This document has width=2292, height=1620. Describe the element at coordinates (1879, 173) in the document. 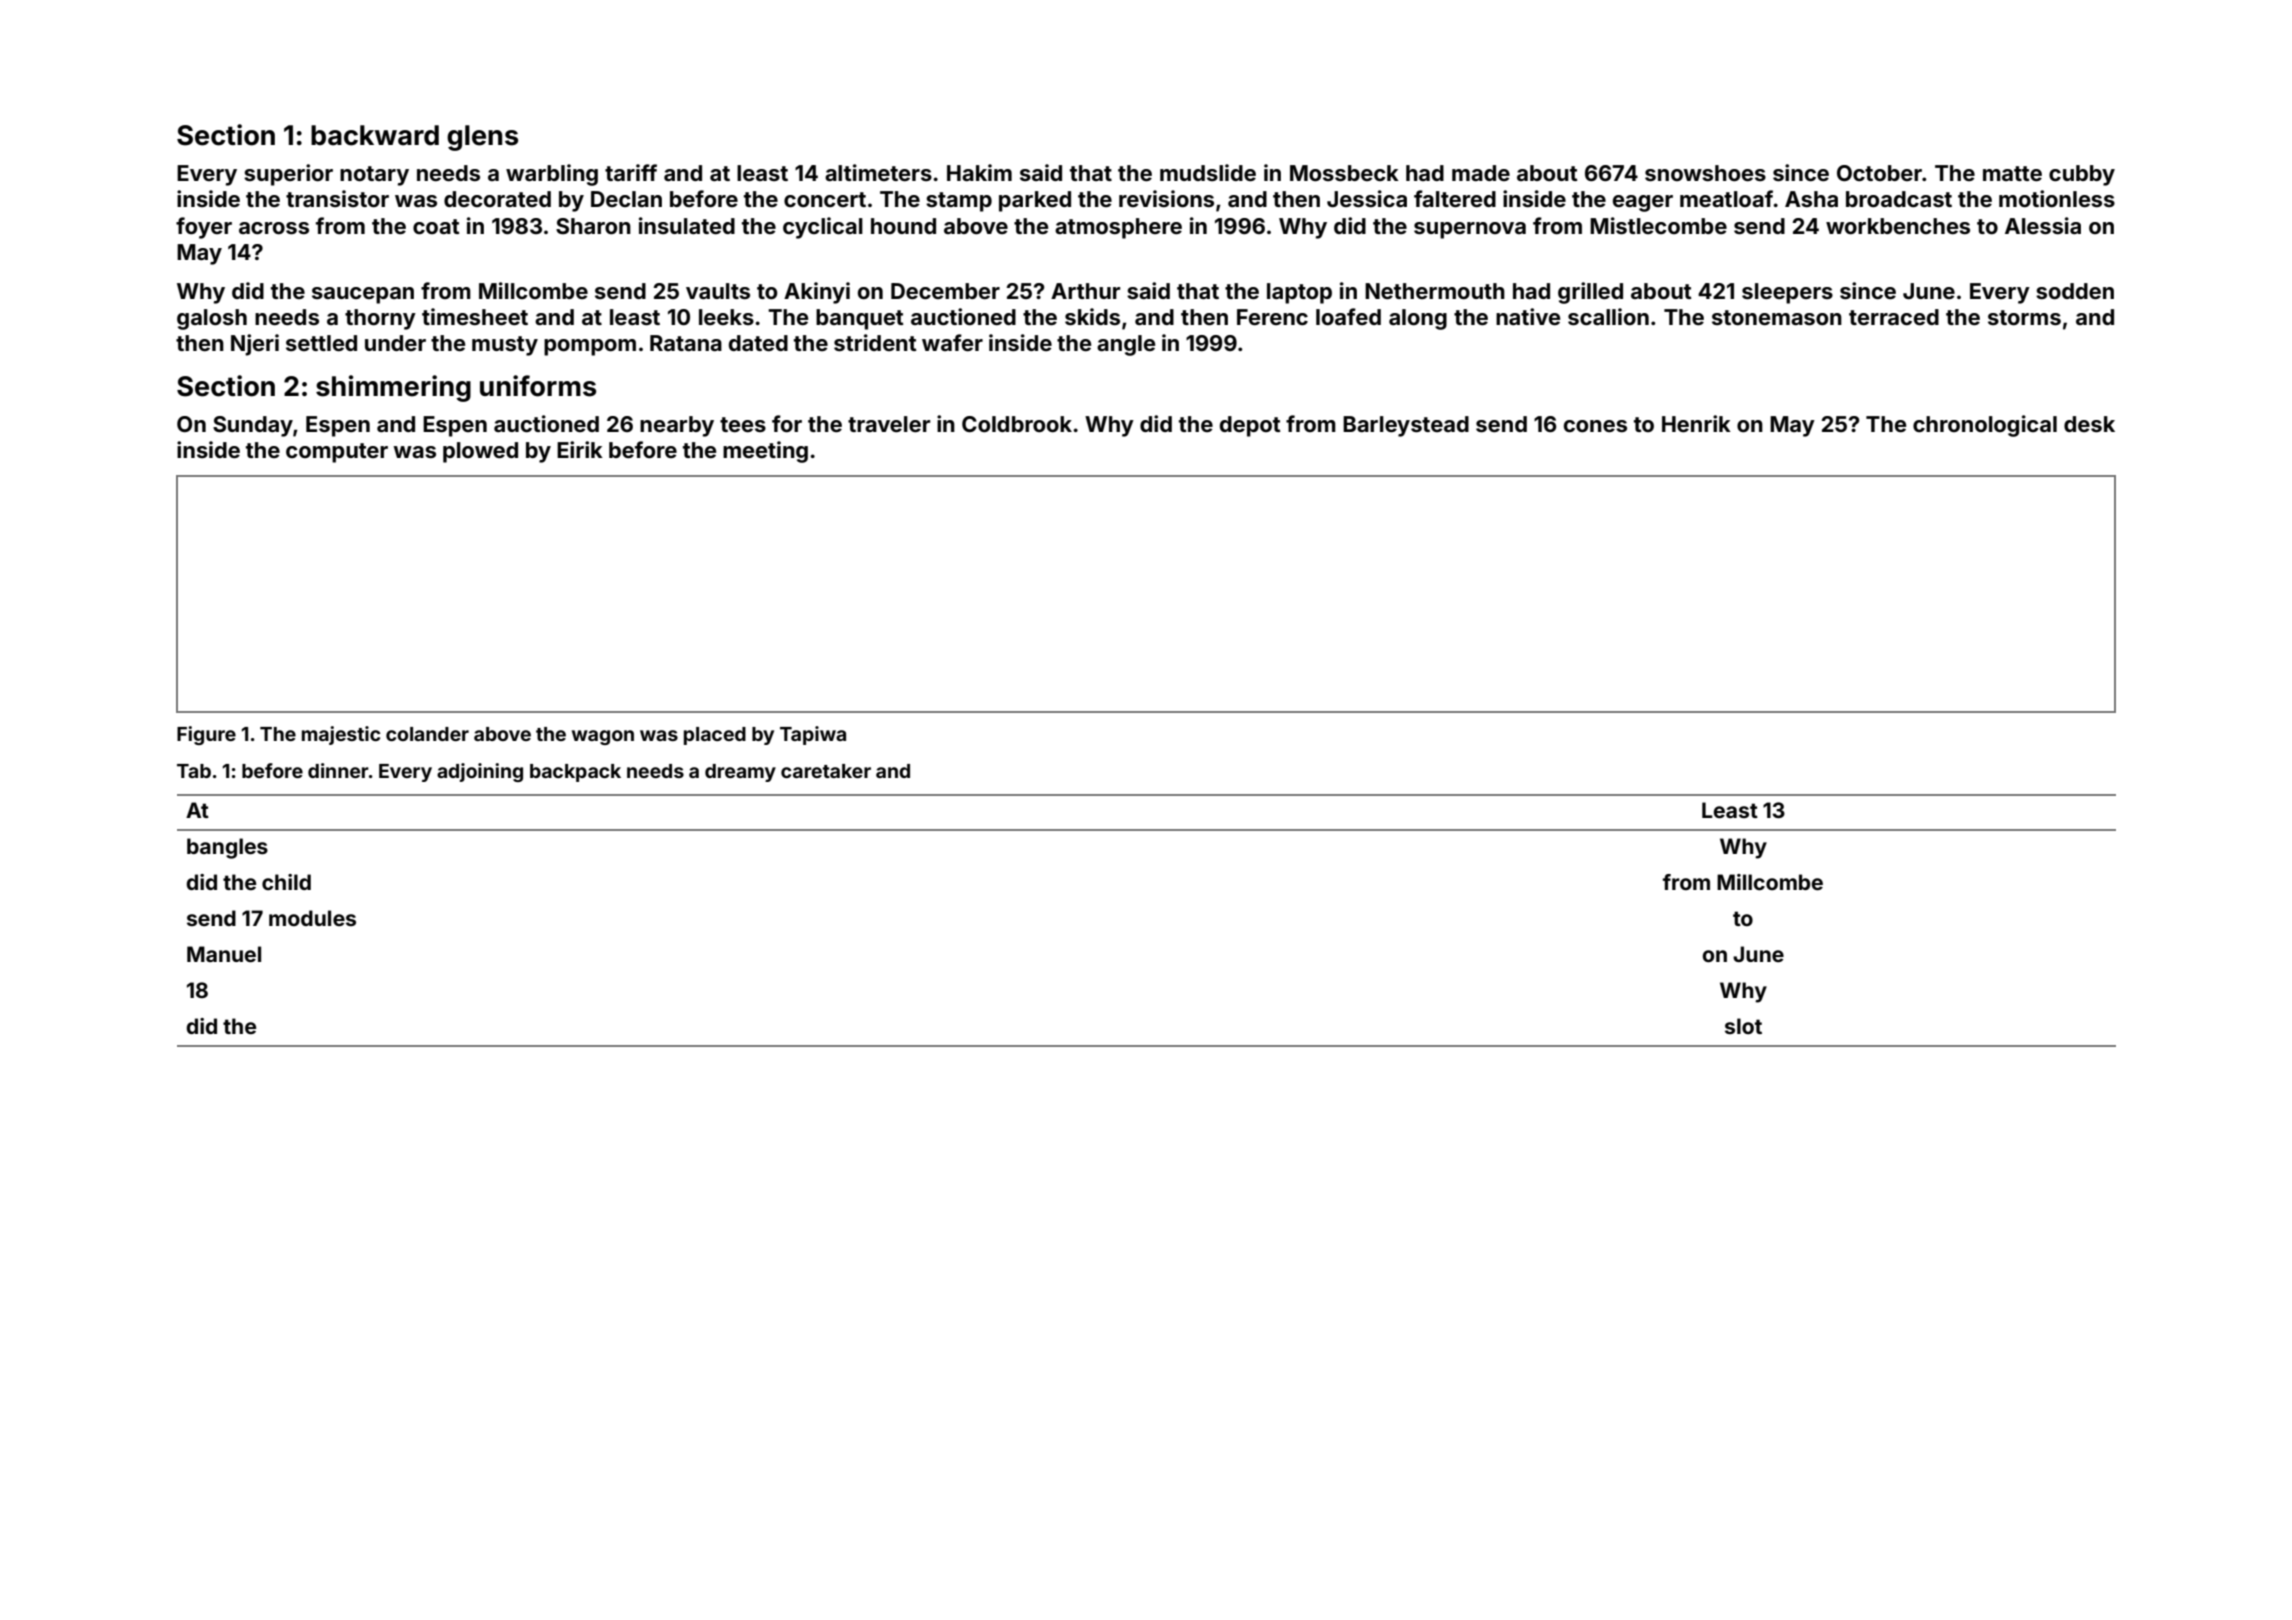

I see `October` at that location.
